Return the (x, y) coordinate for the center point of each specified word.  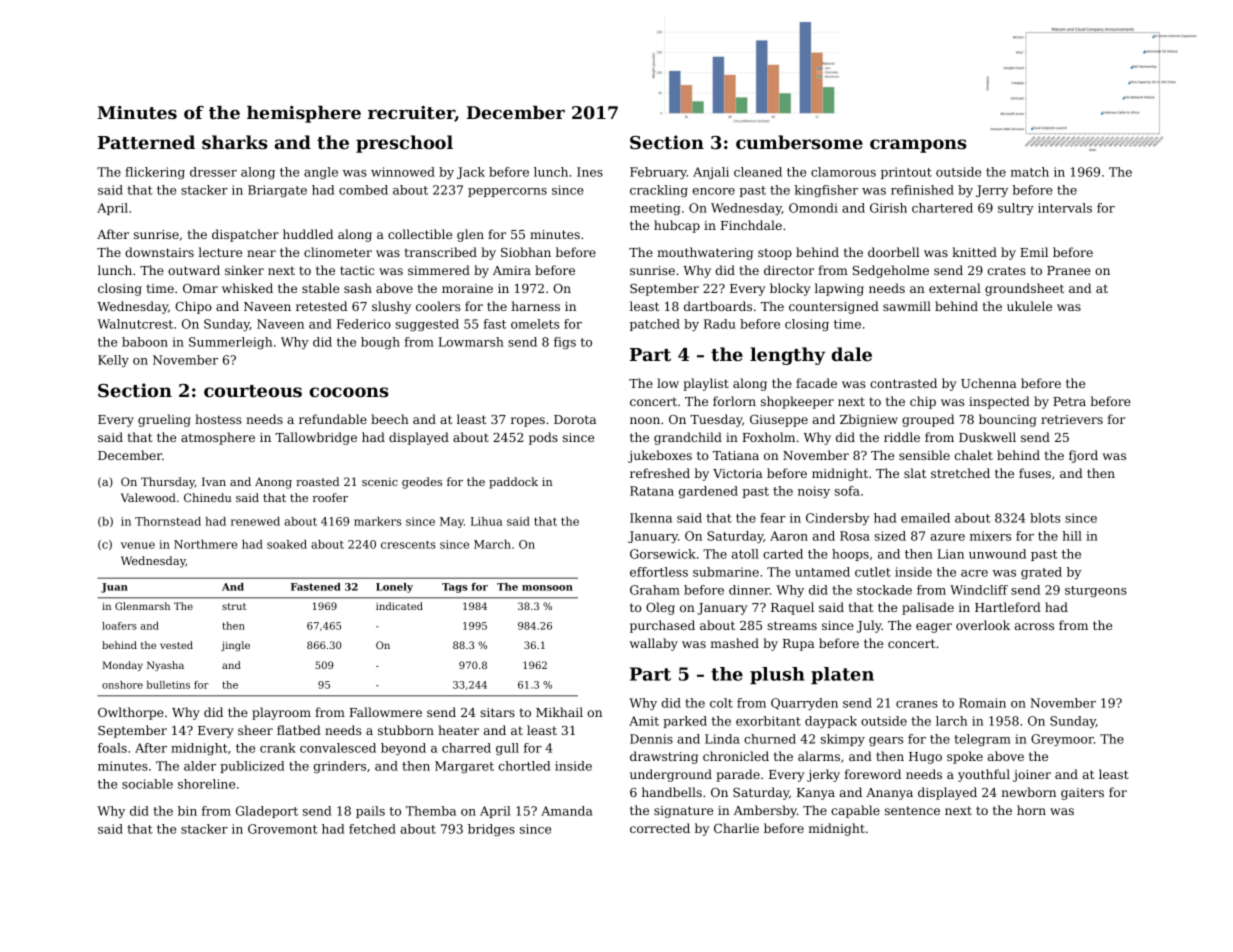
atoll (745, 554)
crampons (918, 146)
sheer (255, 730)
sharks (235, 142)
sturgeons (1096, 591)
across (1034, 626)
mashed (735, 643)
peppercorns (507, 192)
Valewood (148, 497)
